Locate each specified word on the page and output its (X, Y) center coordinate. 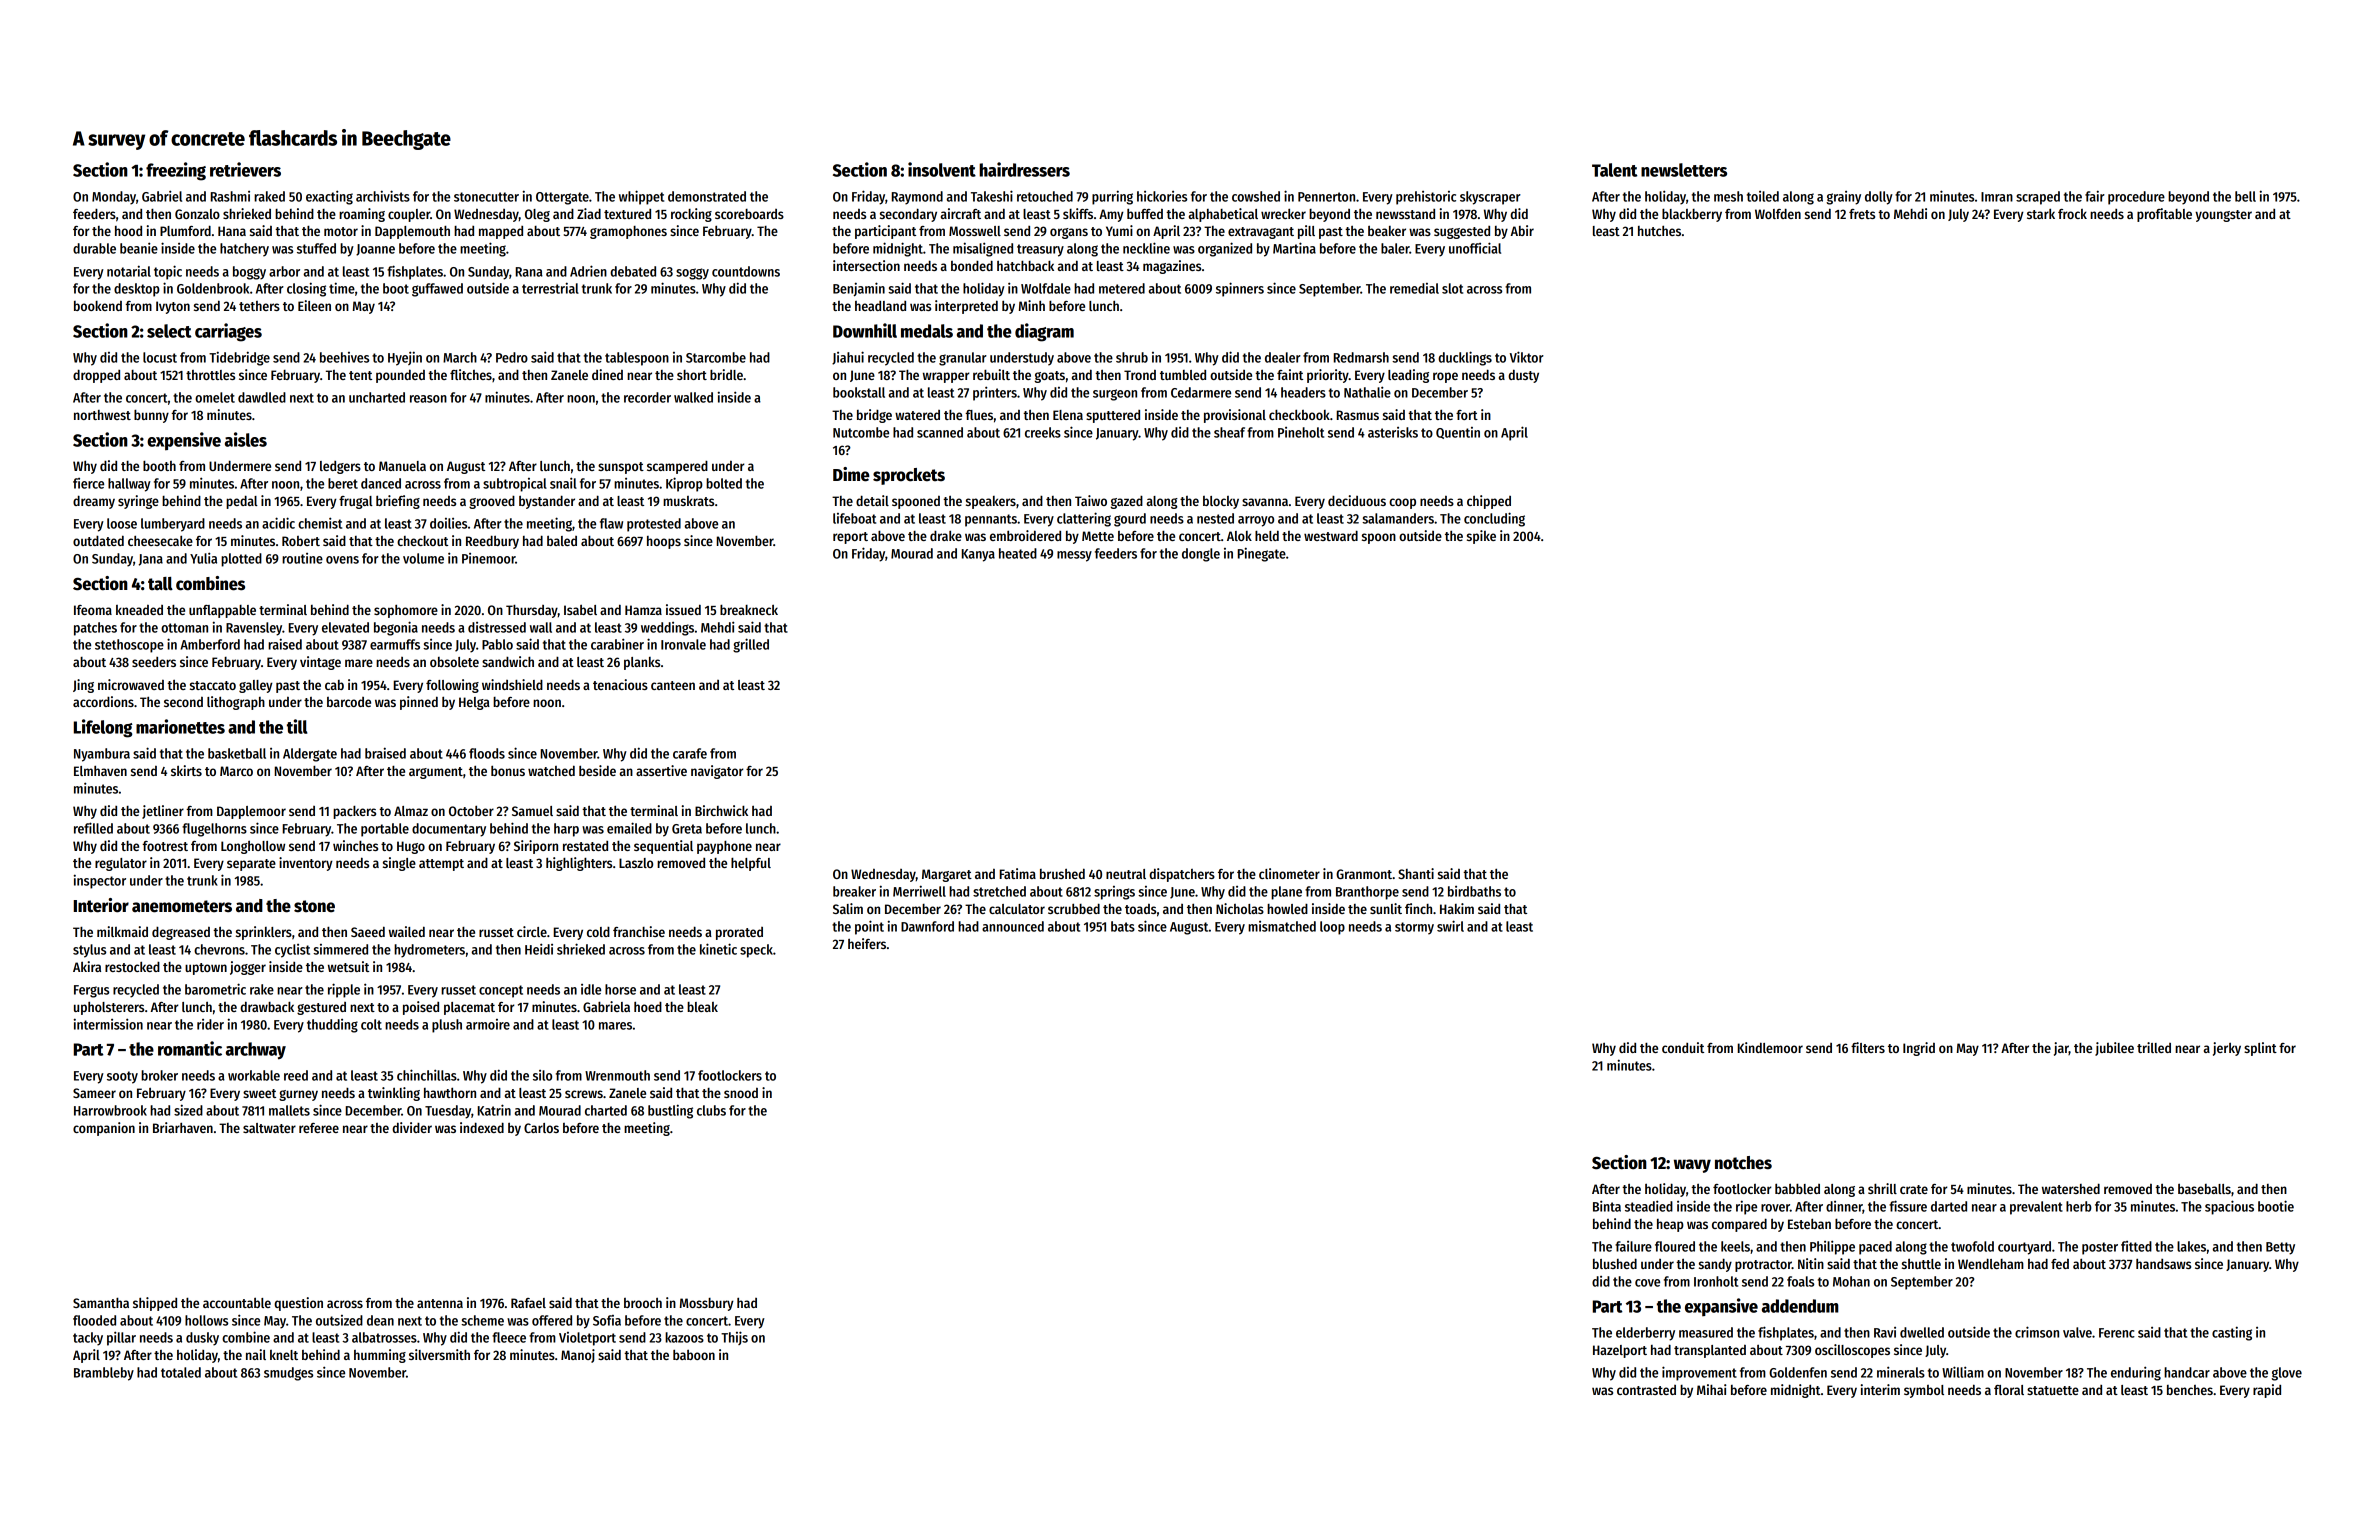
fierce (88, 483)
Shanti (1416, 873)
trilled (2154, 1047)
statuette (2053, 1390)
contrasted (1646, 1390)
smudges (288, 1374)
